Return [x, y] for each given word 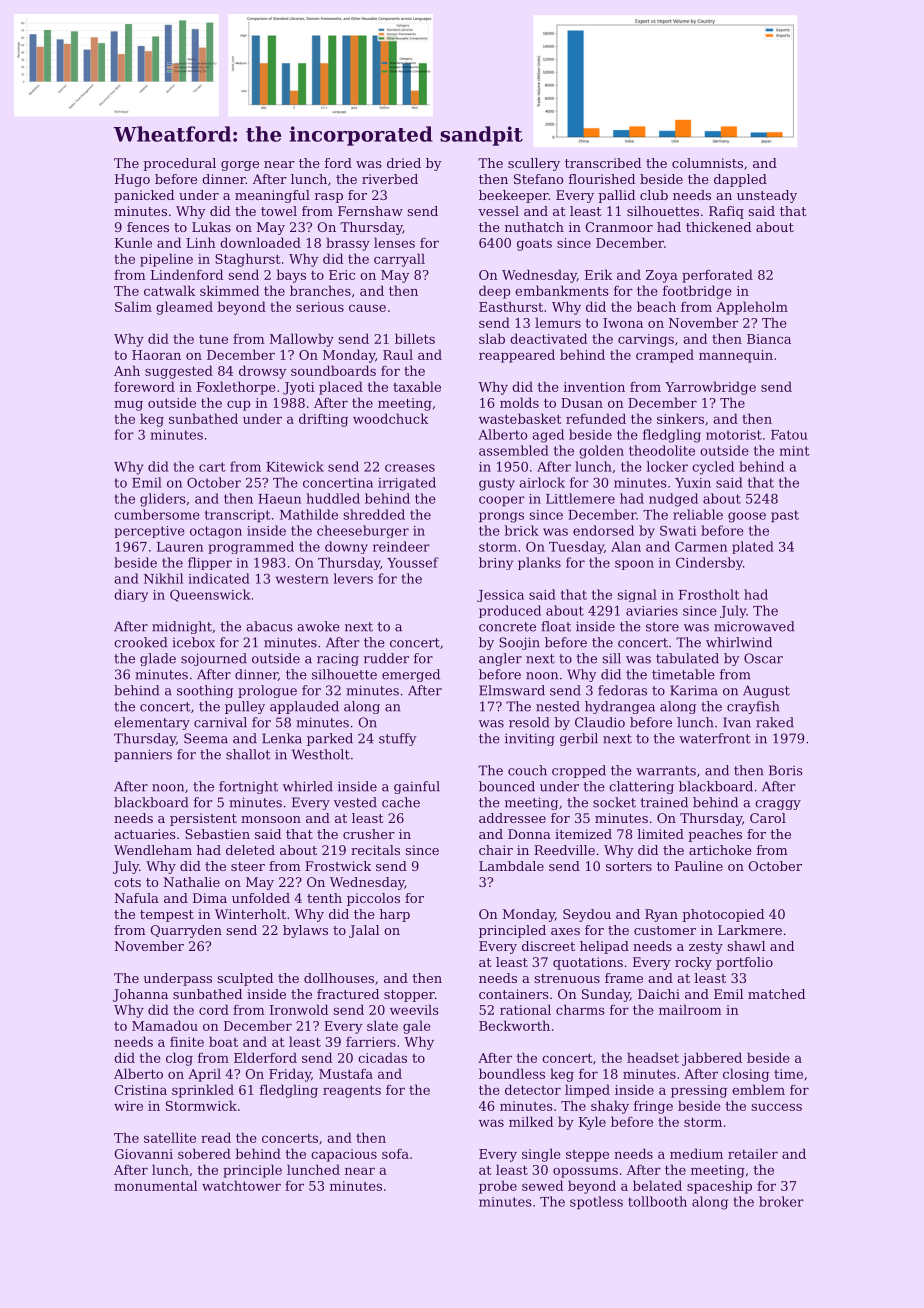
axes [565, 931]
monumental [155, 1185]
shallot [248, 754]
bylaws [305, 931]
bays [291, 276]
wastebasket [520, 418]
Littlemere [580, 498]
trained [664, 802]
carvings [646, 340]
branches [320, 290]
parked [330, 739]
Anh [127, 370]
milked [531, 1121]
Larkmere [750, 930]
